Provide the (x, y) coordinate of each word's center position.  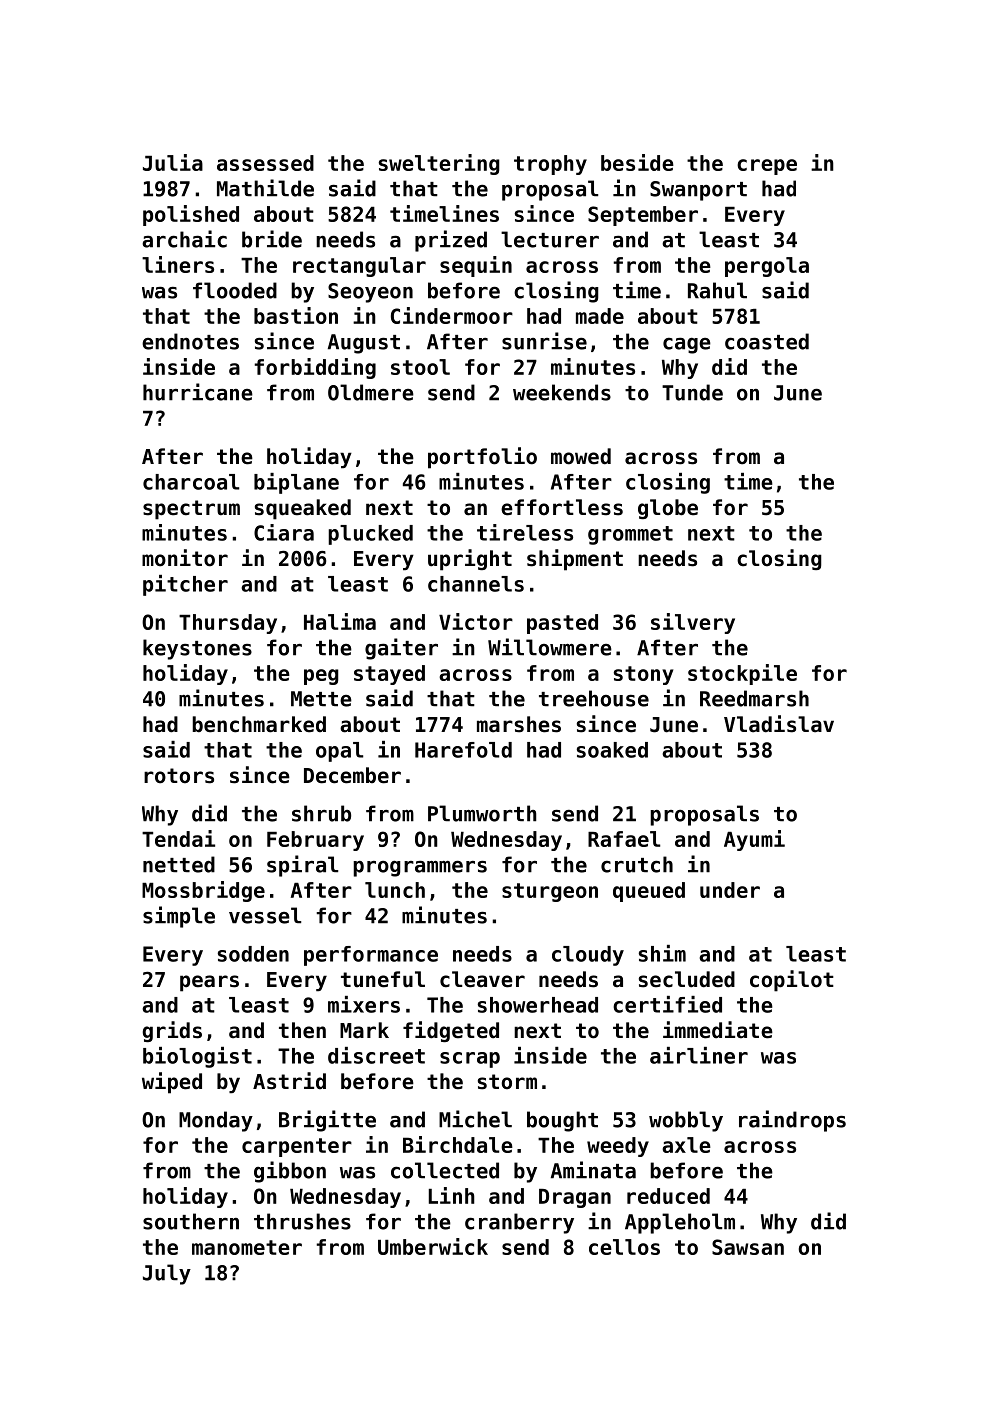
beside (637, 162)
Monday (216, 1121)
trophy (550, 165)
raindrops (792, 1121)
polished (191, 215)
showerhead (538, 1005)
